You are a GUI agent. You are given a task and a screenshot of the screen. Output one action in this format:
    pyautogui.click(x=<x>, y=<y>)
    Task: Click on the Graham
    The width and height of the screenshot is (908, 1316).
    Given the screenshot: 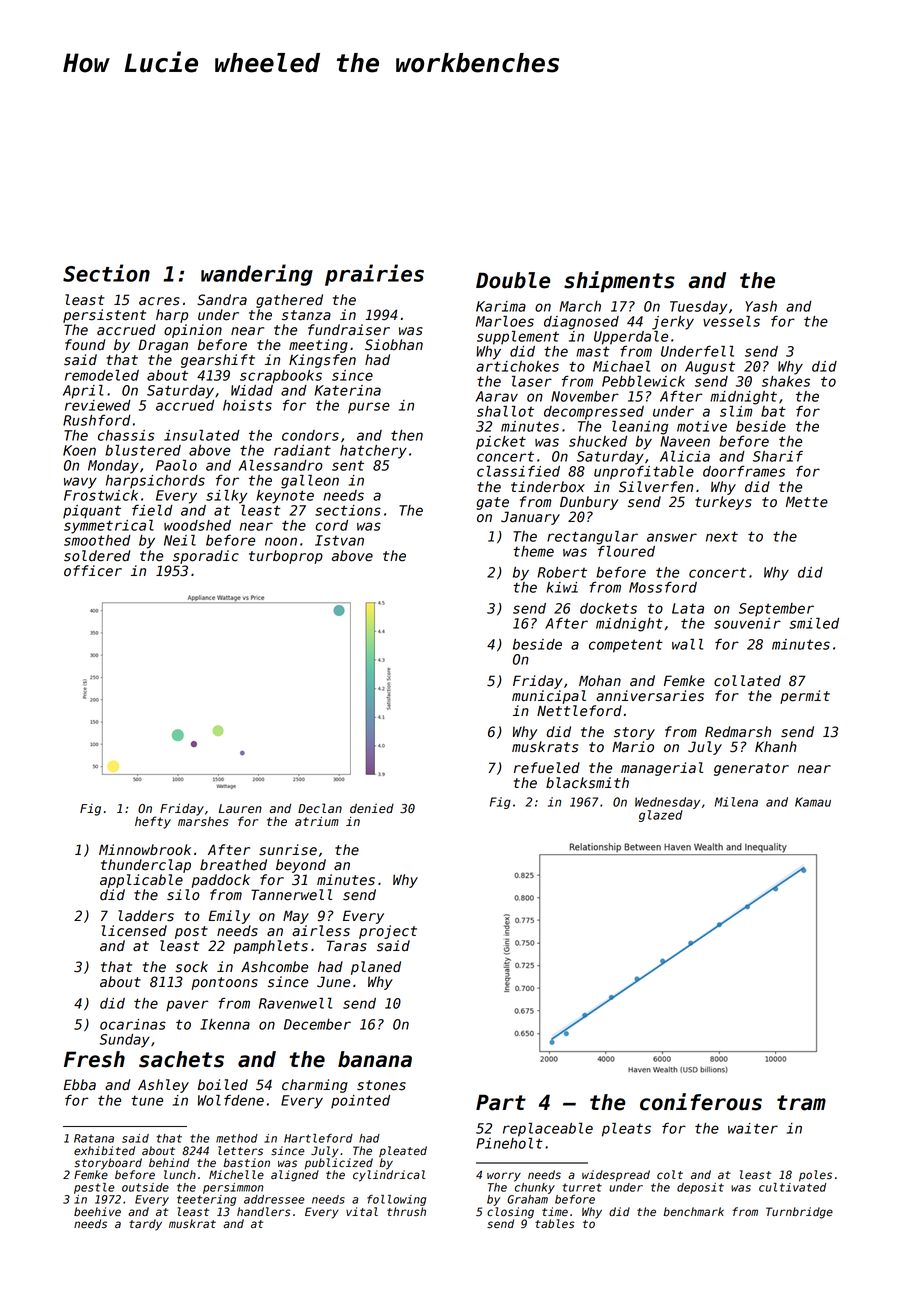 What is the action you would take?
    pyautogui.click(x=527, y=1199)
